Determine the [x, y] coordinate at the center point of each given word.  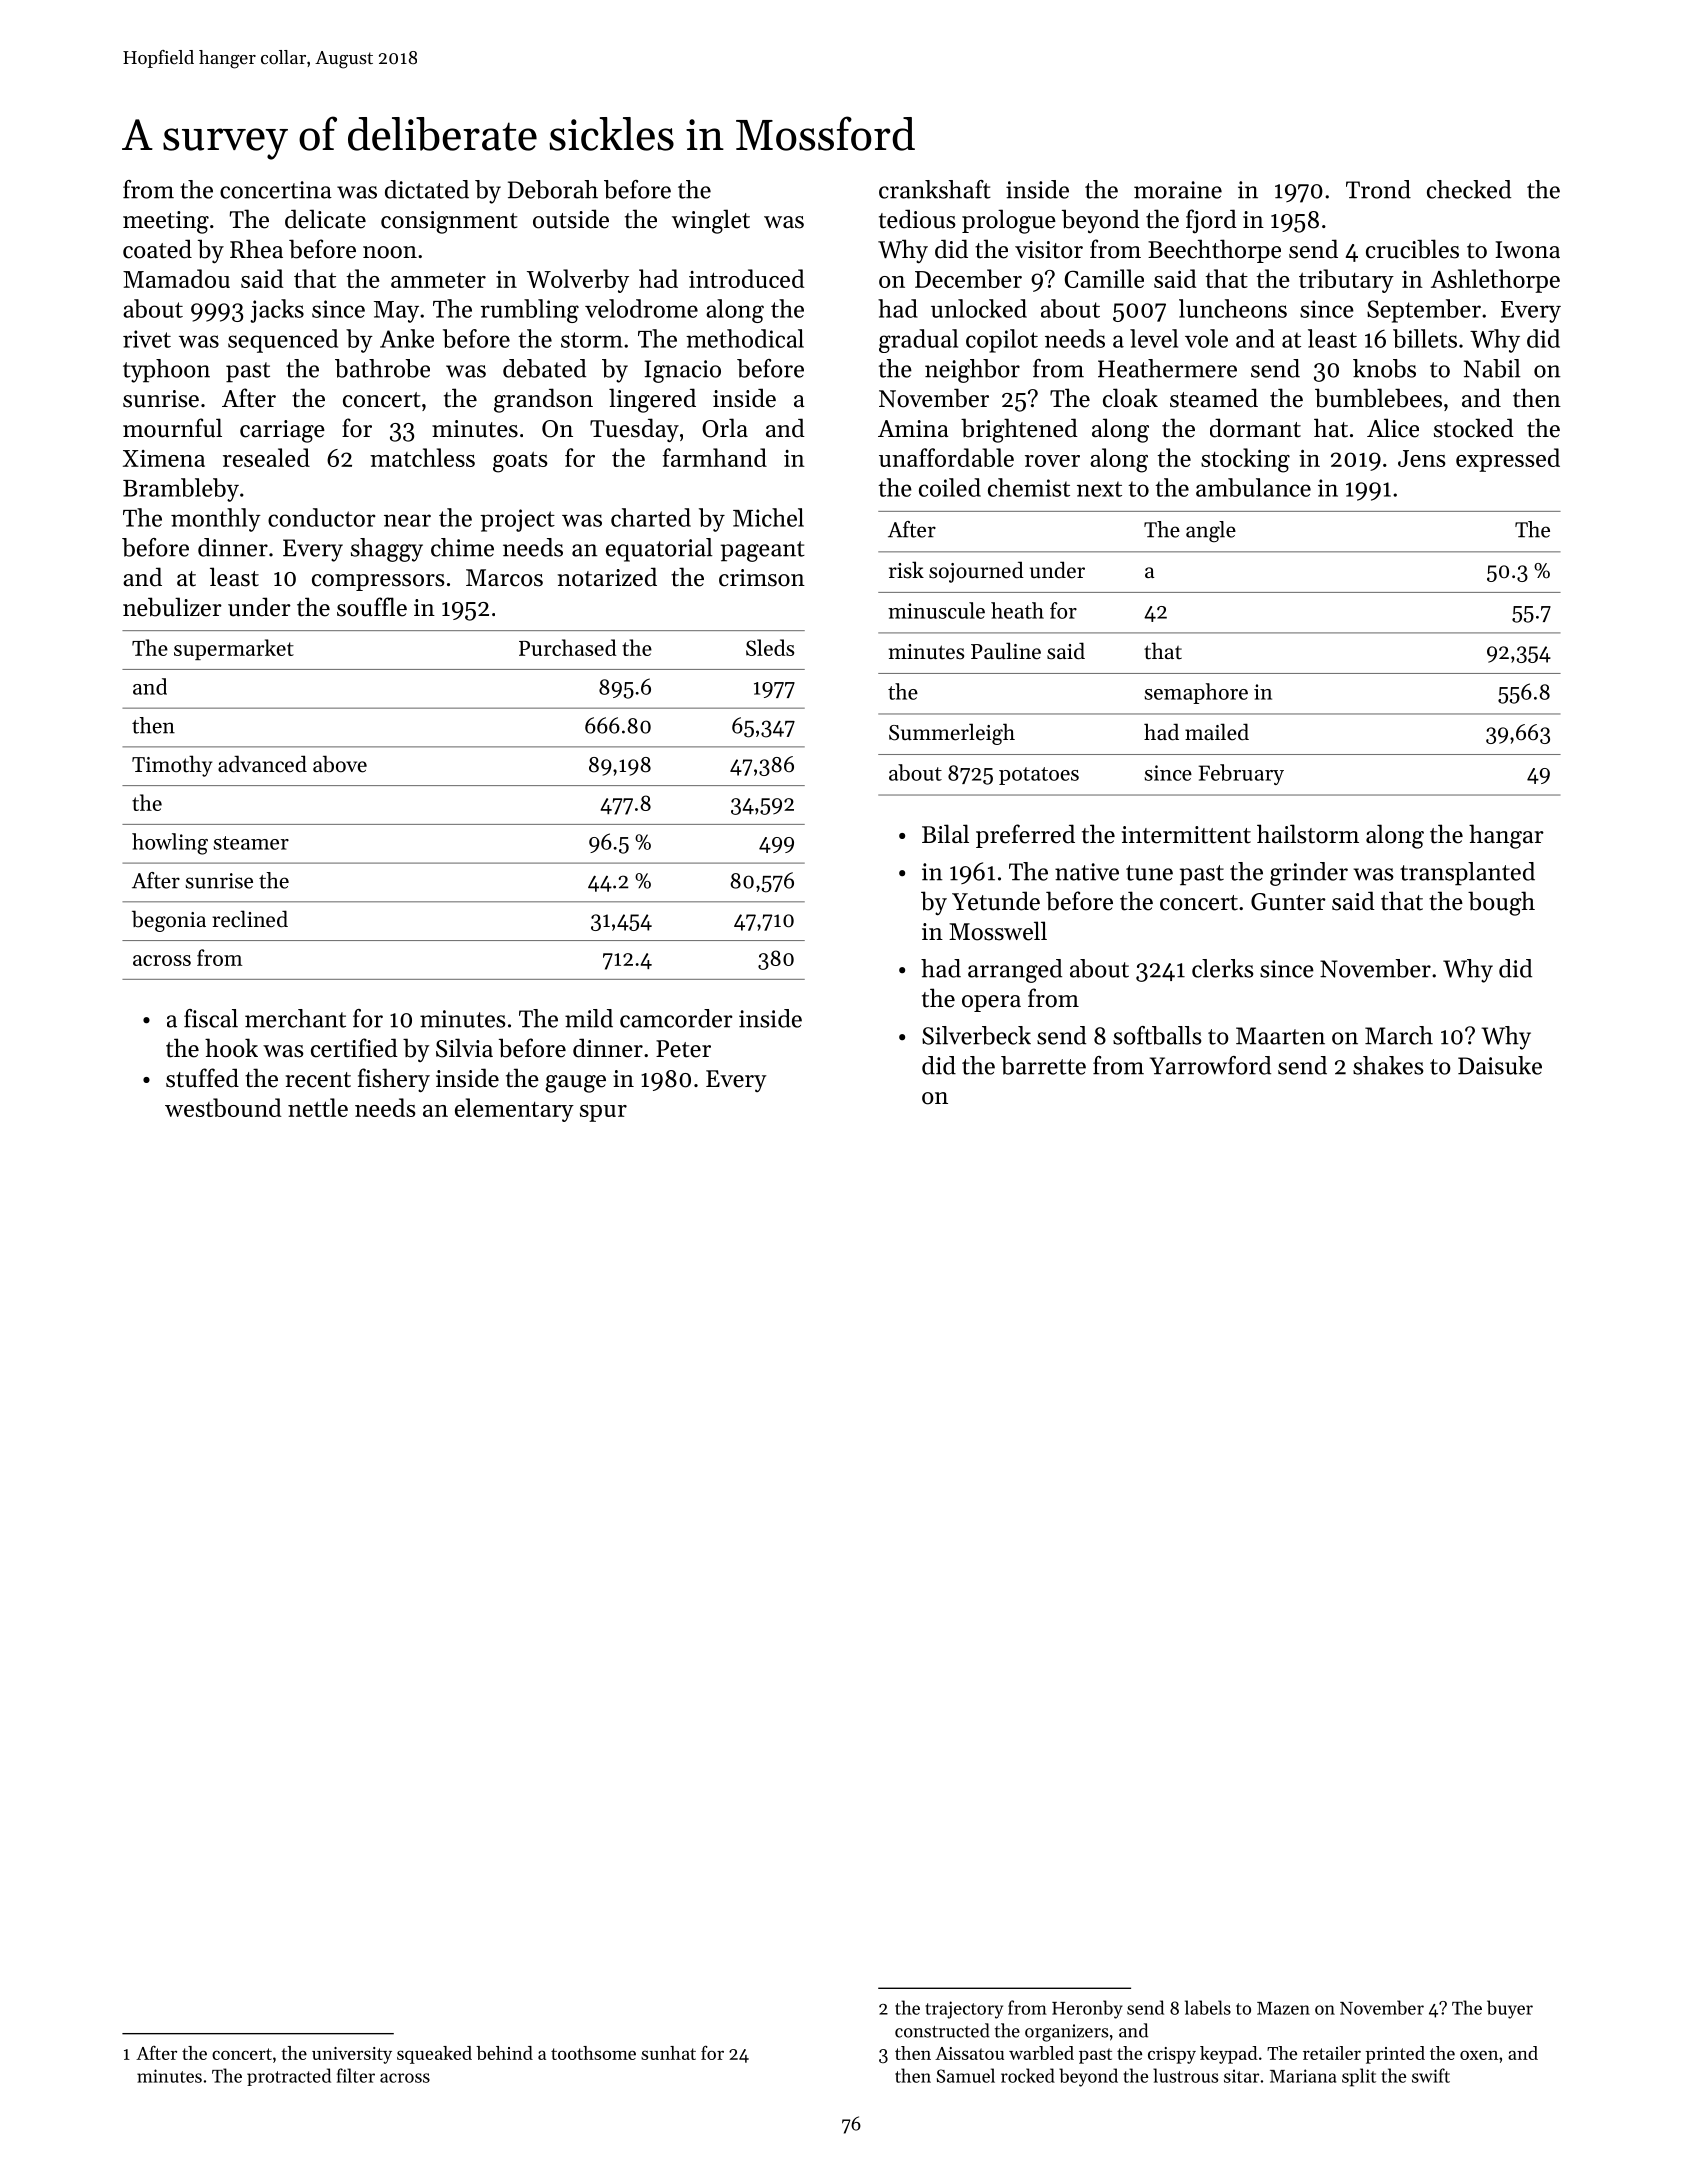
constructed [942, 2030]
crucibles [1412, 249]
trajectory [964, 2010]
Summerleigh [952, 734]
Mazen [1283, 2008]
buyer [1510, 2009]
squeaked [434, 2055]
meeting [166, 222]
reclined [250, 919]
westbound [223, 1107]
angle [1211, 531]
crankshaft [935, 189]
